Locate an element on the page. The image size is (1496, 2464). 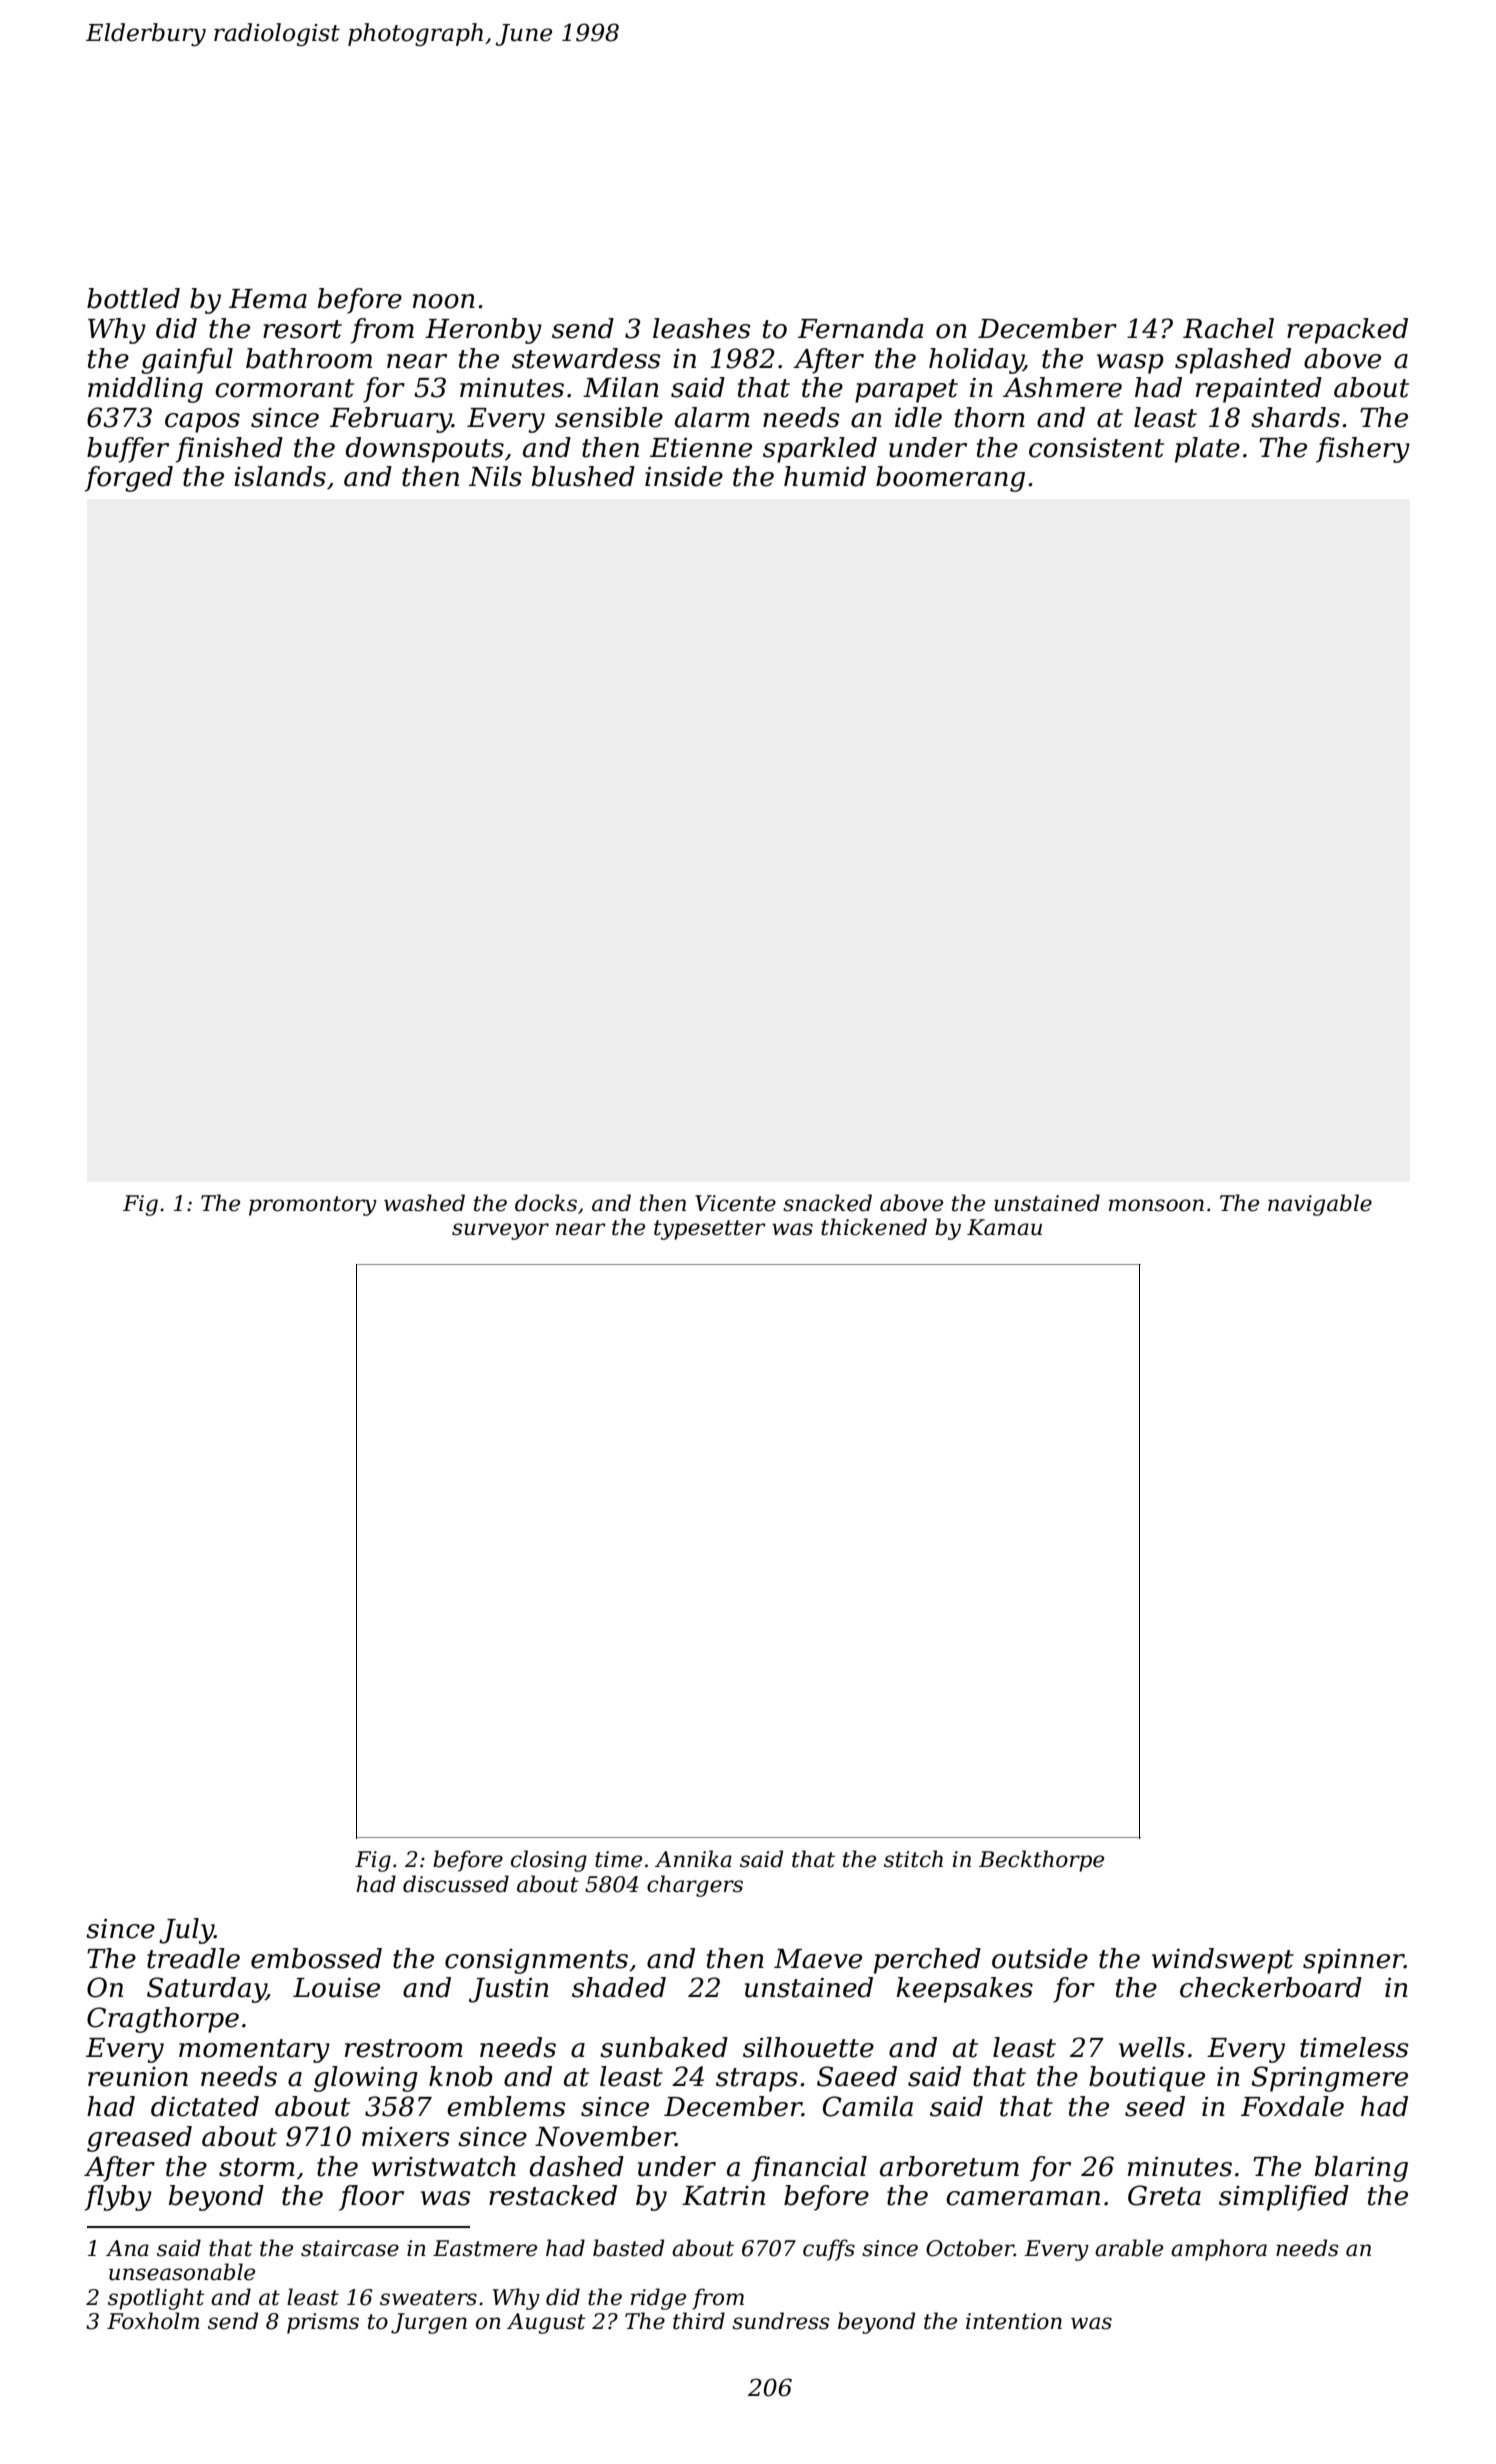
third is located at coordinates (699, 2321).
